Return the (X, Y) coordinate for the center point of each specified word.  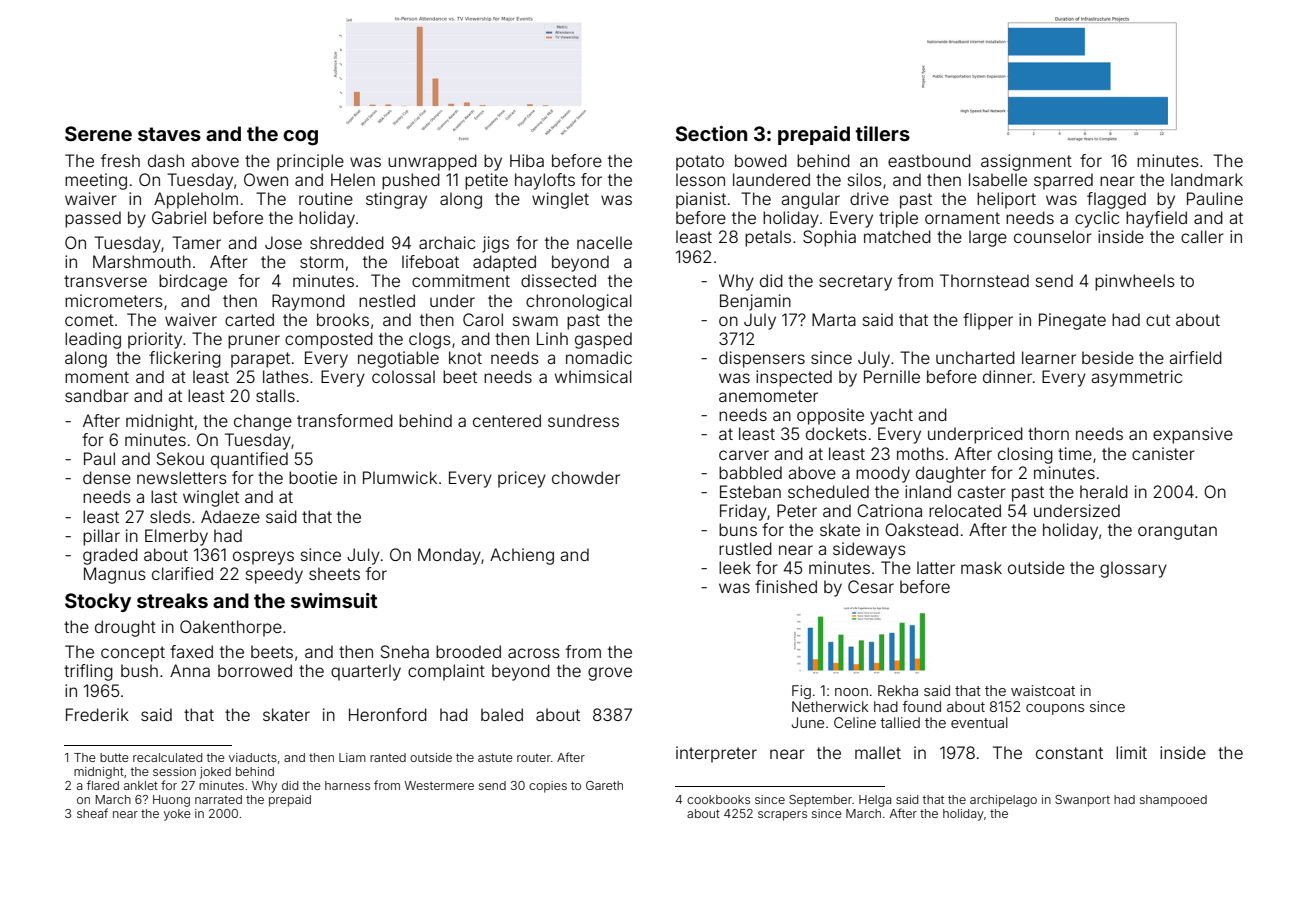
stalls (275, 395)
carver (744, 455)
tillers (883, 133)
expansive (1193, 435)
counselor (1053, 236)
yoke (177, 815)
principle (310, 162)
